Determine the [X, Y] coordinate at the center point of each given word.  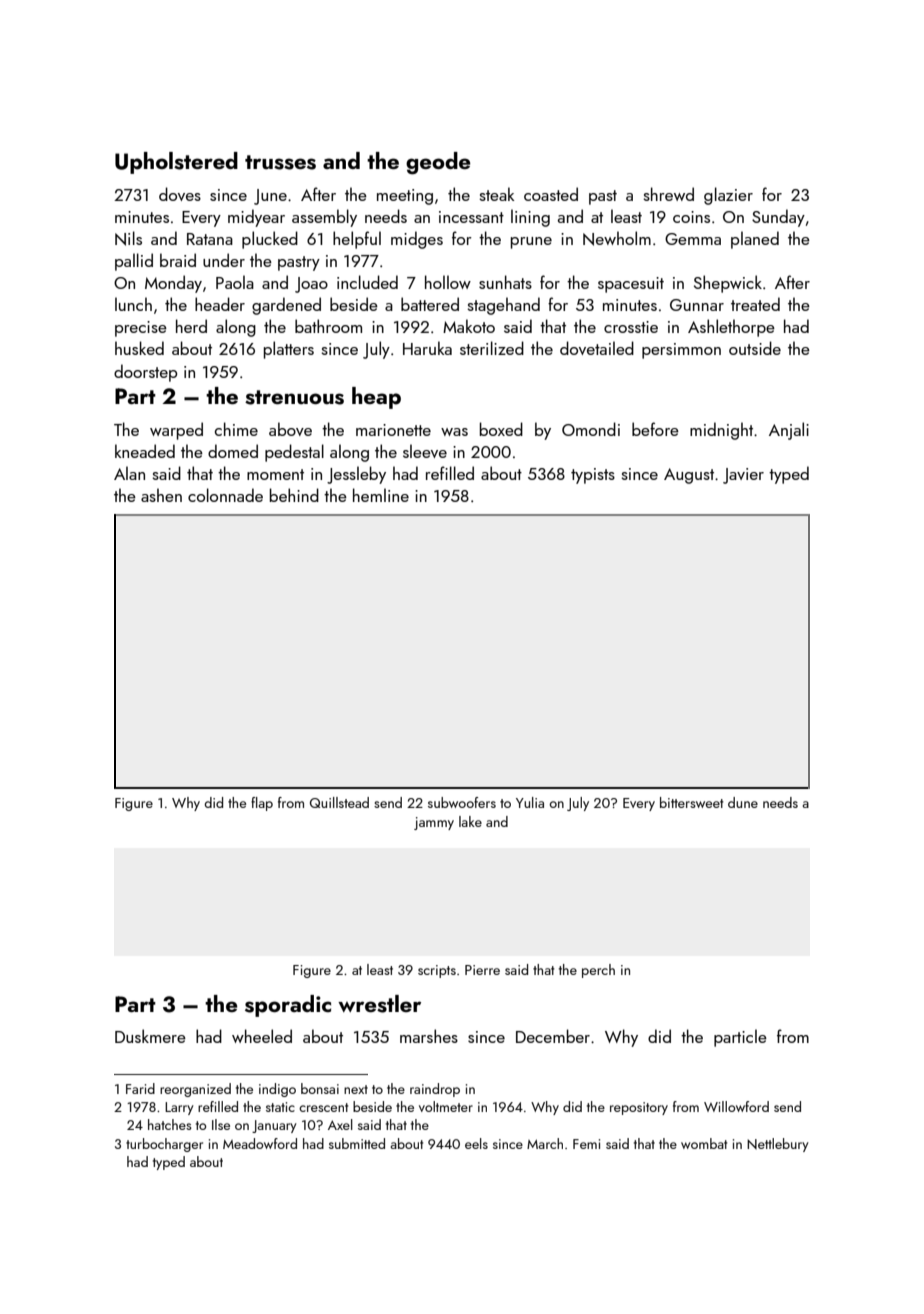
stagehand [503, 306]
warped [176, 431]
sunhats [505, 282]
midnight [721, 431]
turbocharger [164, 1145]
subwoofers [462, 802]
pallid [134, 262]
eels [476, 1143]
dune [743, 802]
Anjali [789, 431]
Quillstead [339, 802]
